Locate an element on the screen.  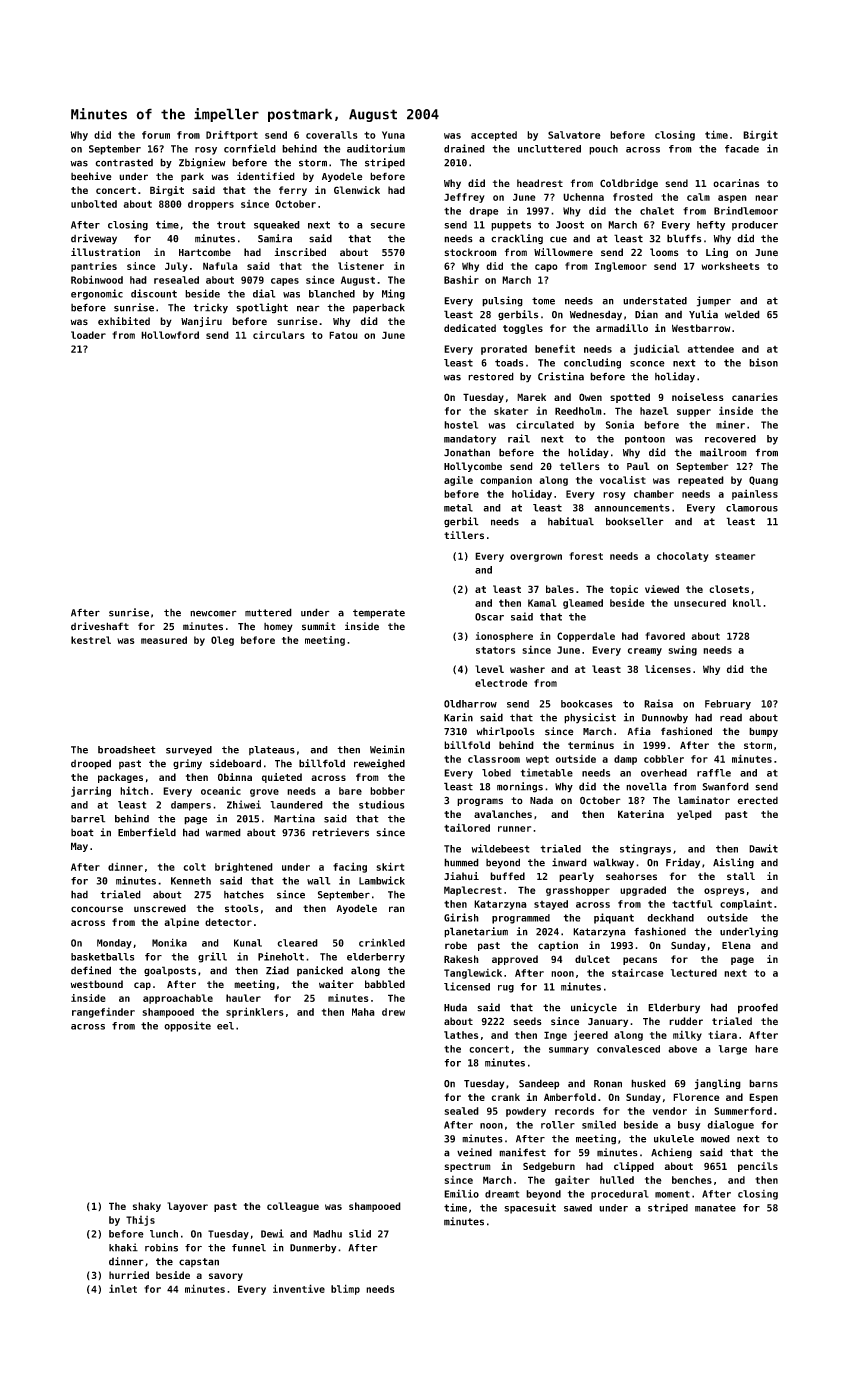
stingrays is located at coordinates (645, 849).
